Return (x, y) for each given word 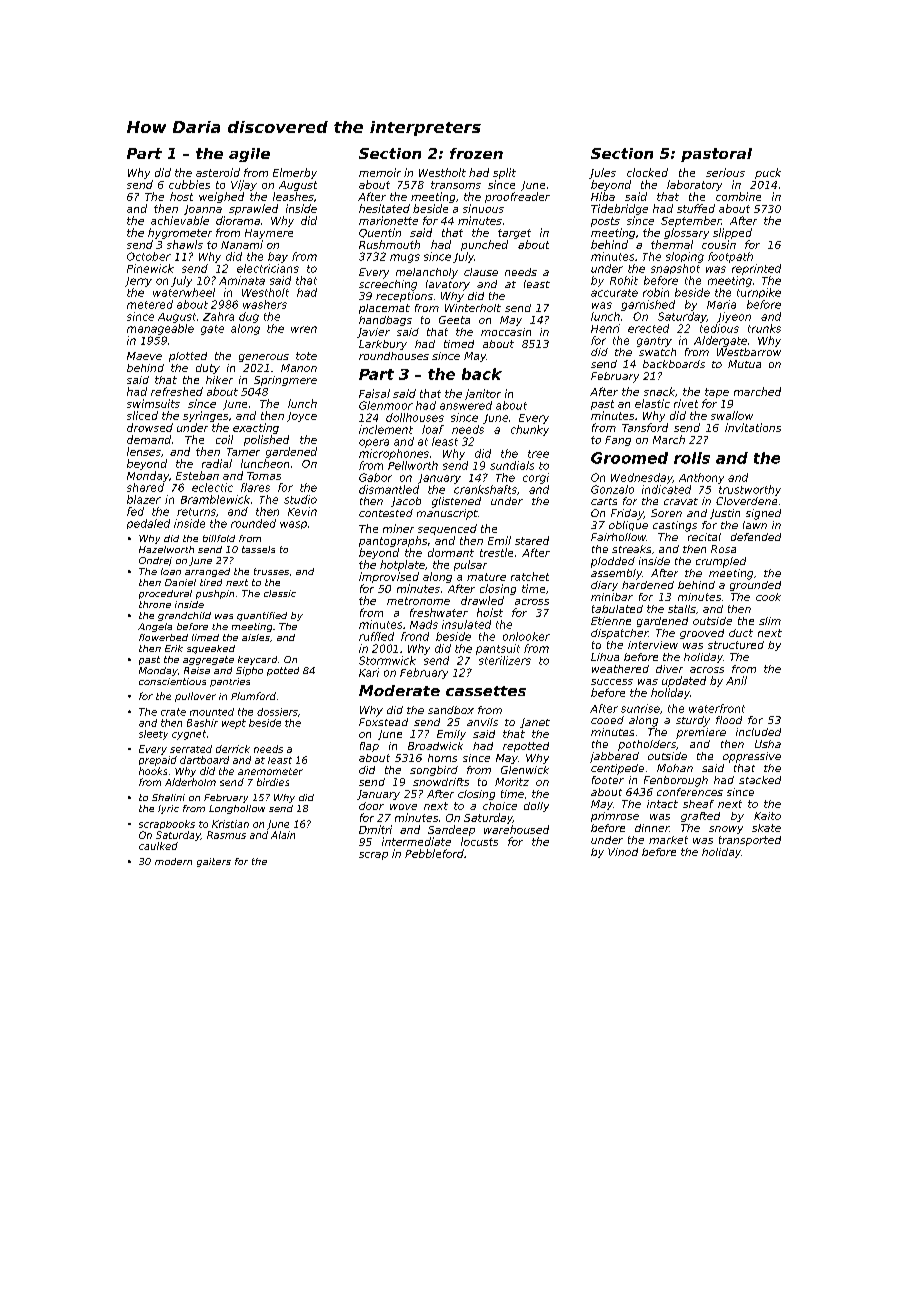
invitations (753, 427)
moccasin (506, 332)
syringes (205, 416)
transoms (456, 185)
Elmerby (295, 173)
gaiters (214, 862)
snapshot (675, 269)
